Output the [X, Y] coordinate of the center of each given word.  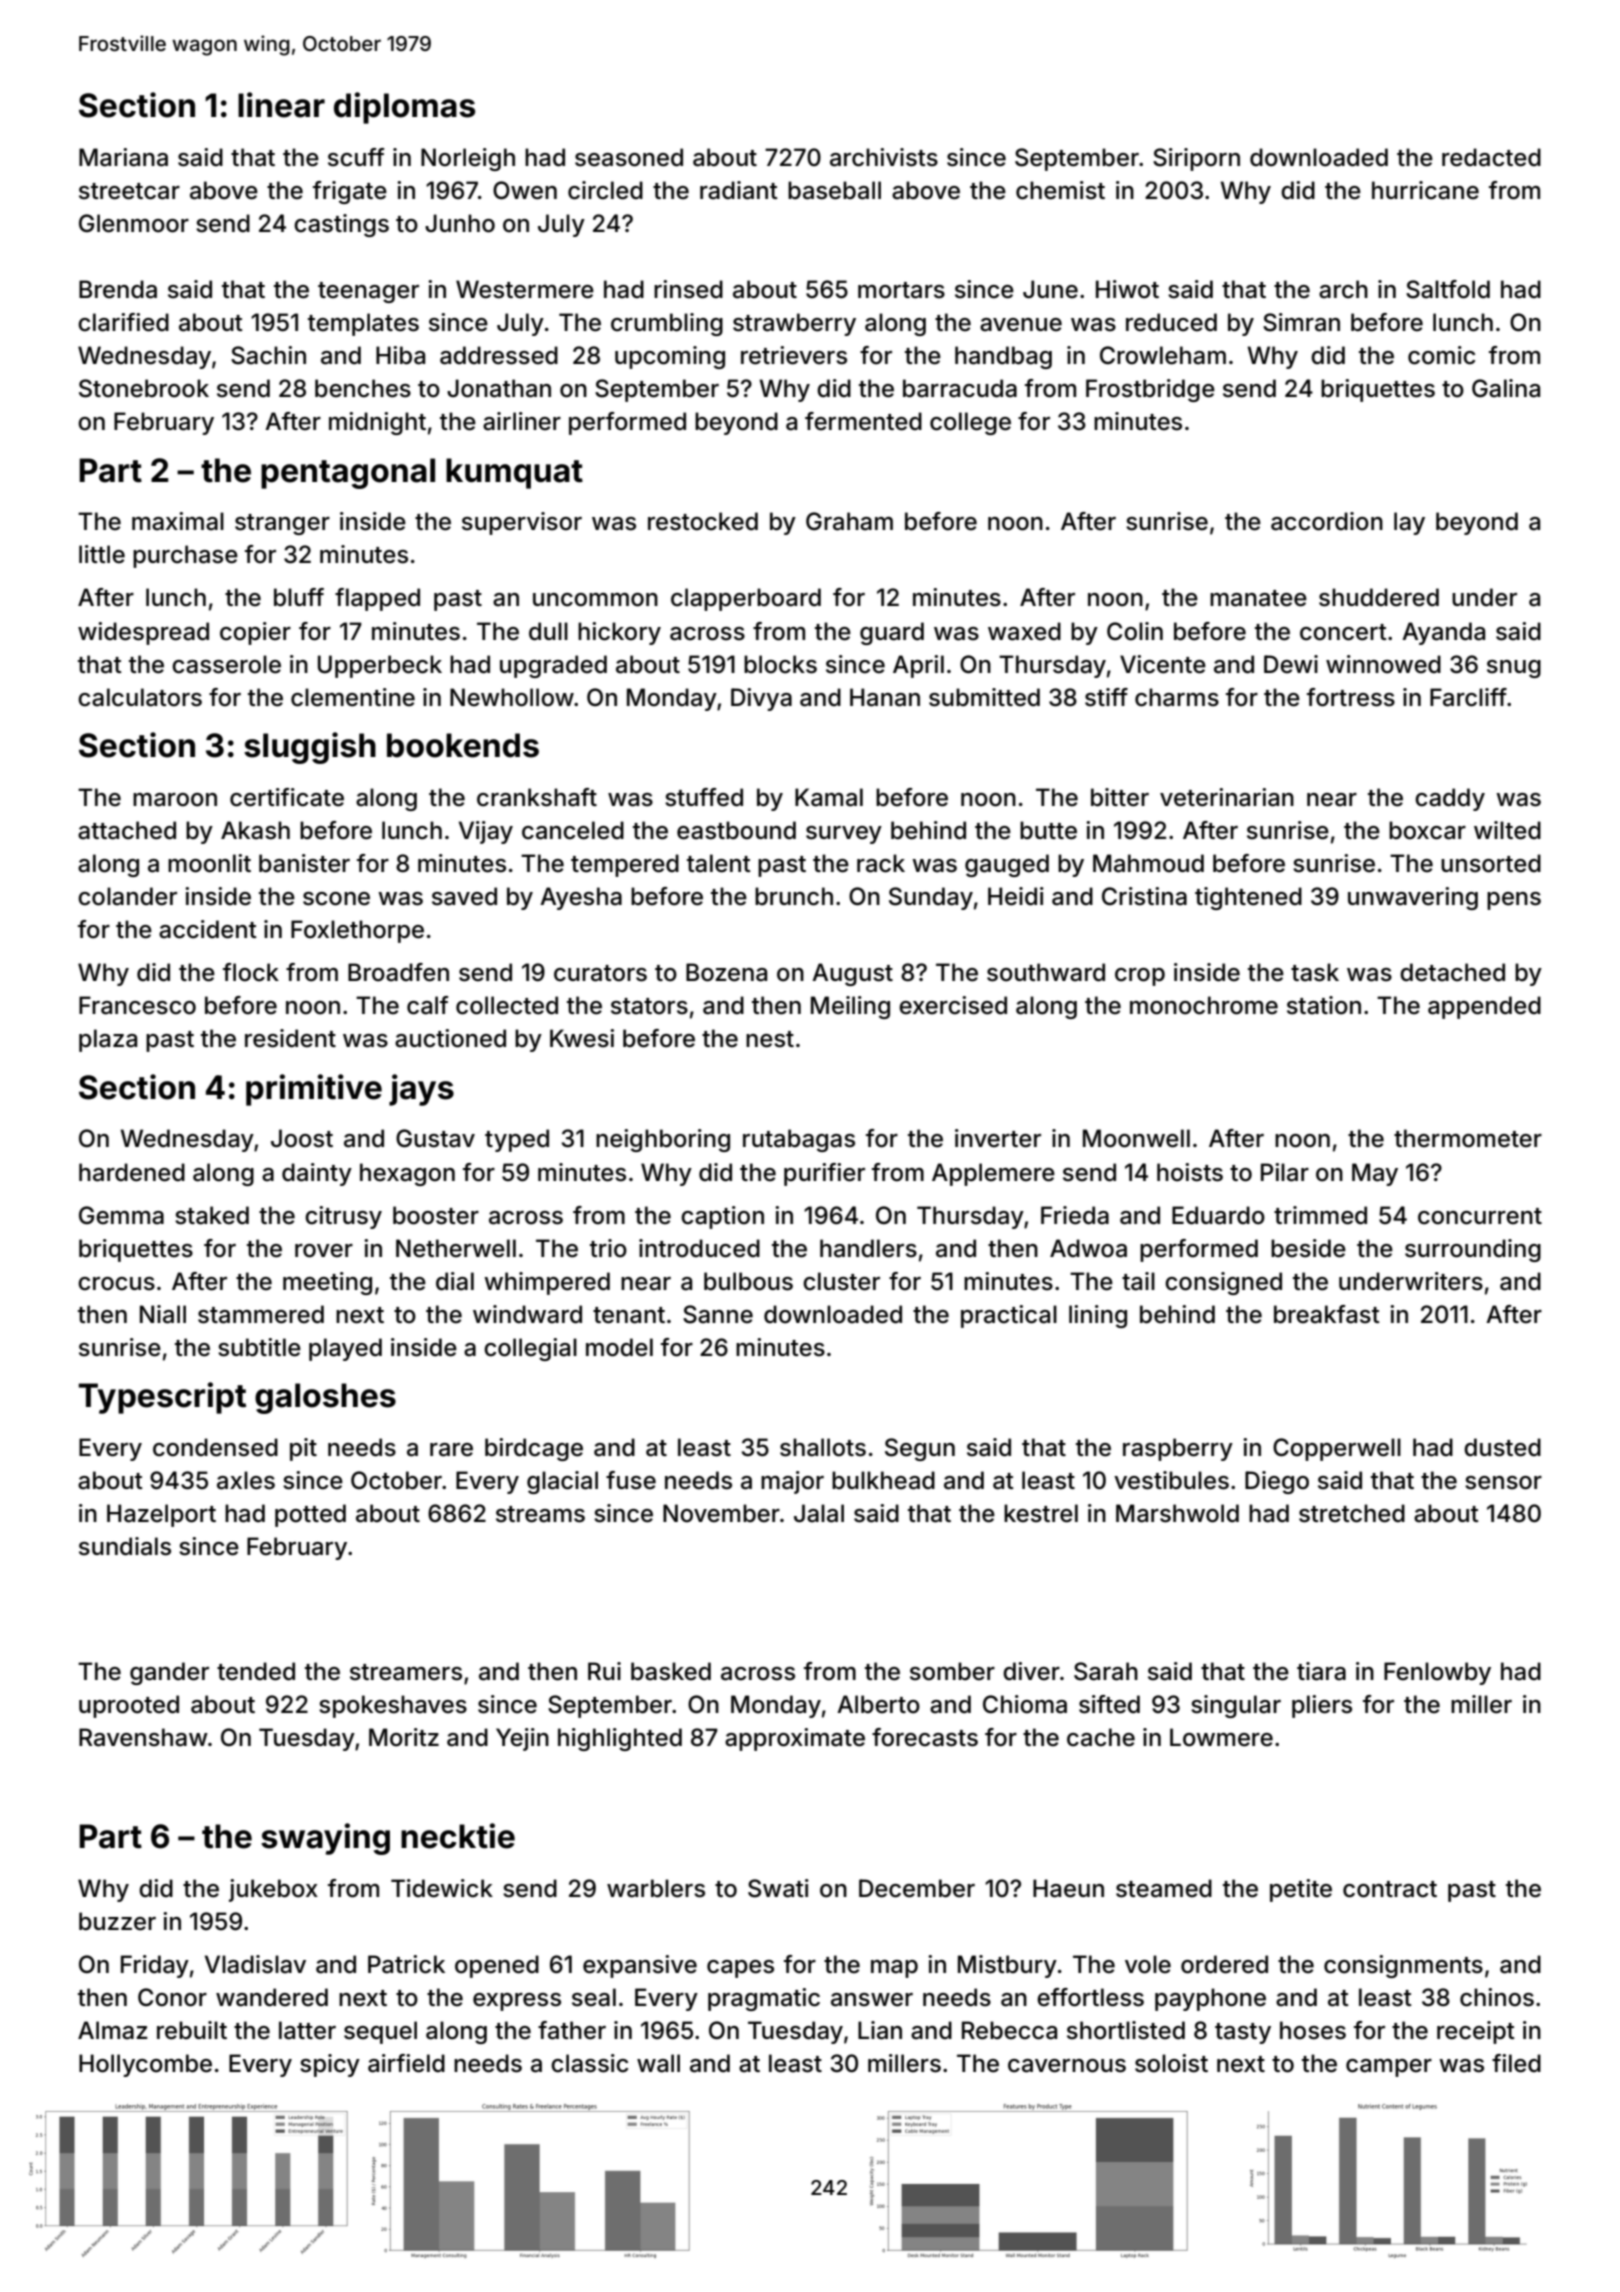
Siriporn [1196, 159]
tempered [625, 865]
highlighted [620, 1739]
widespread [143, 633]
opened [497, 1966]
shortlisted [1126, 2030]
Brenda [118, 289]
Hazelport [161, 1515]
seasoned [629, 157]
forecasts [925, 1737]
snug [1514, 669]
